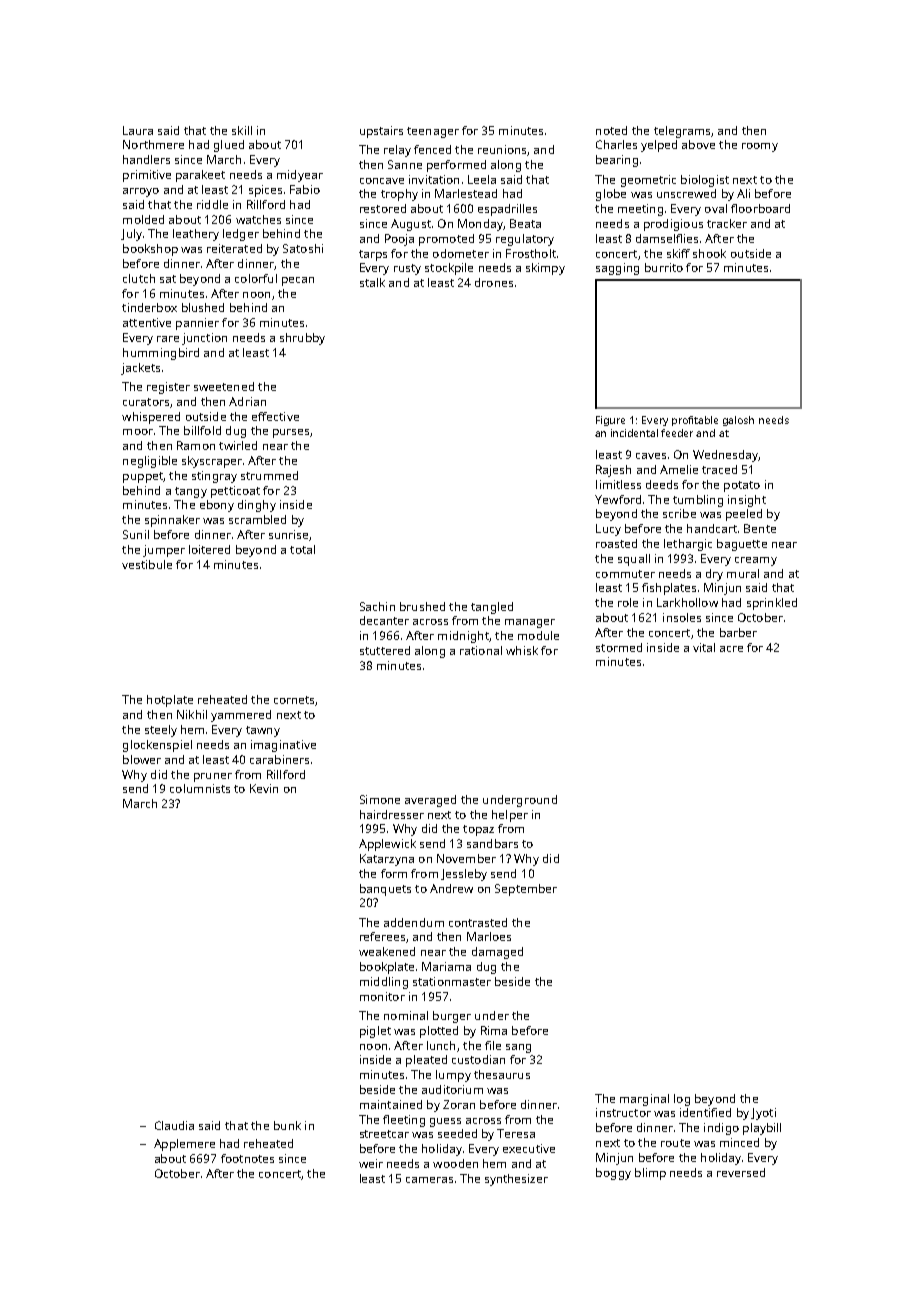 This screenshot has width=924, height=1308. What do you see at coordinates (387, 951) in the screenshot?
I see `weakened` at bounding box center [387, 951].
